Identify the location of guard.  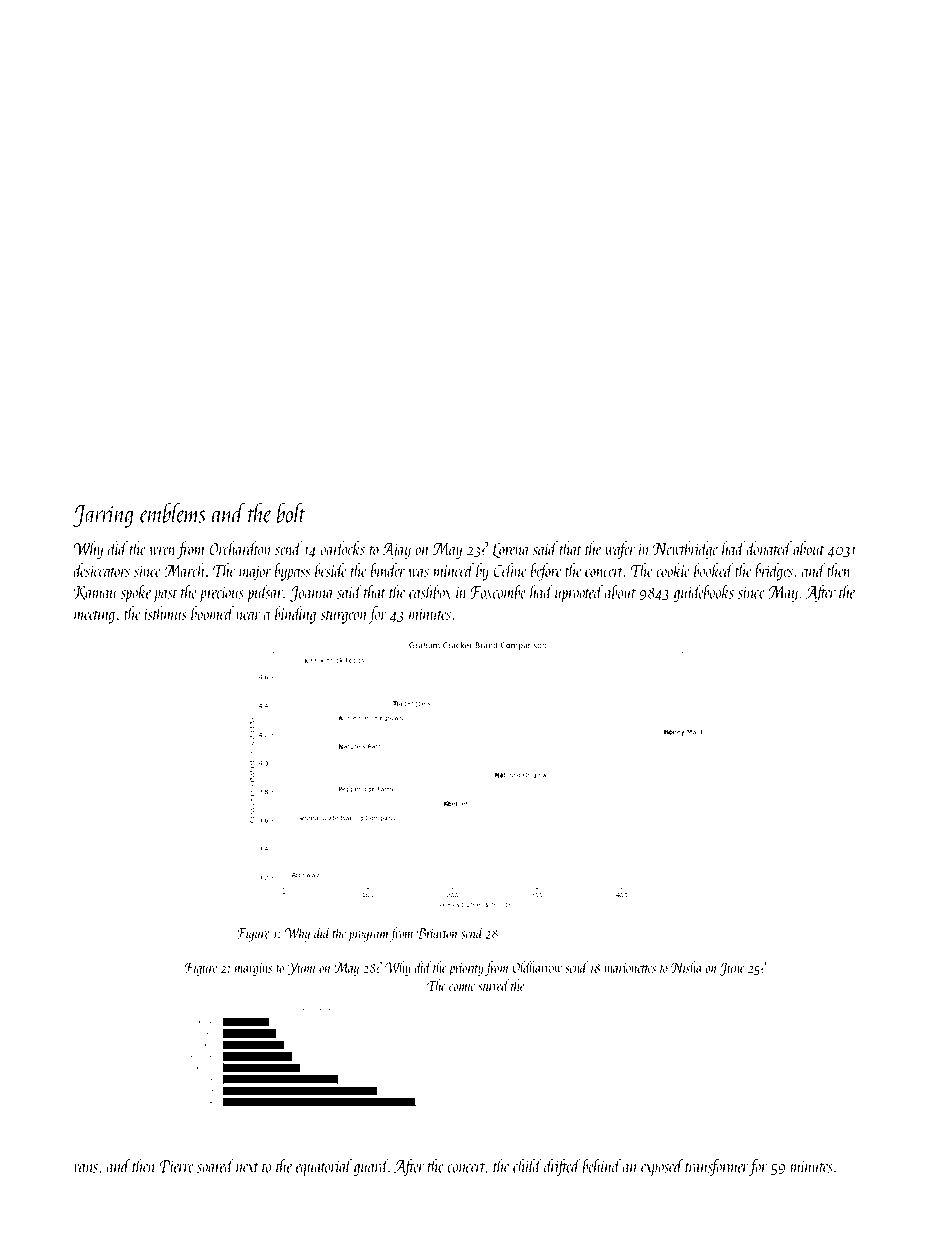
(371, 1167).
